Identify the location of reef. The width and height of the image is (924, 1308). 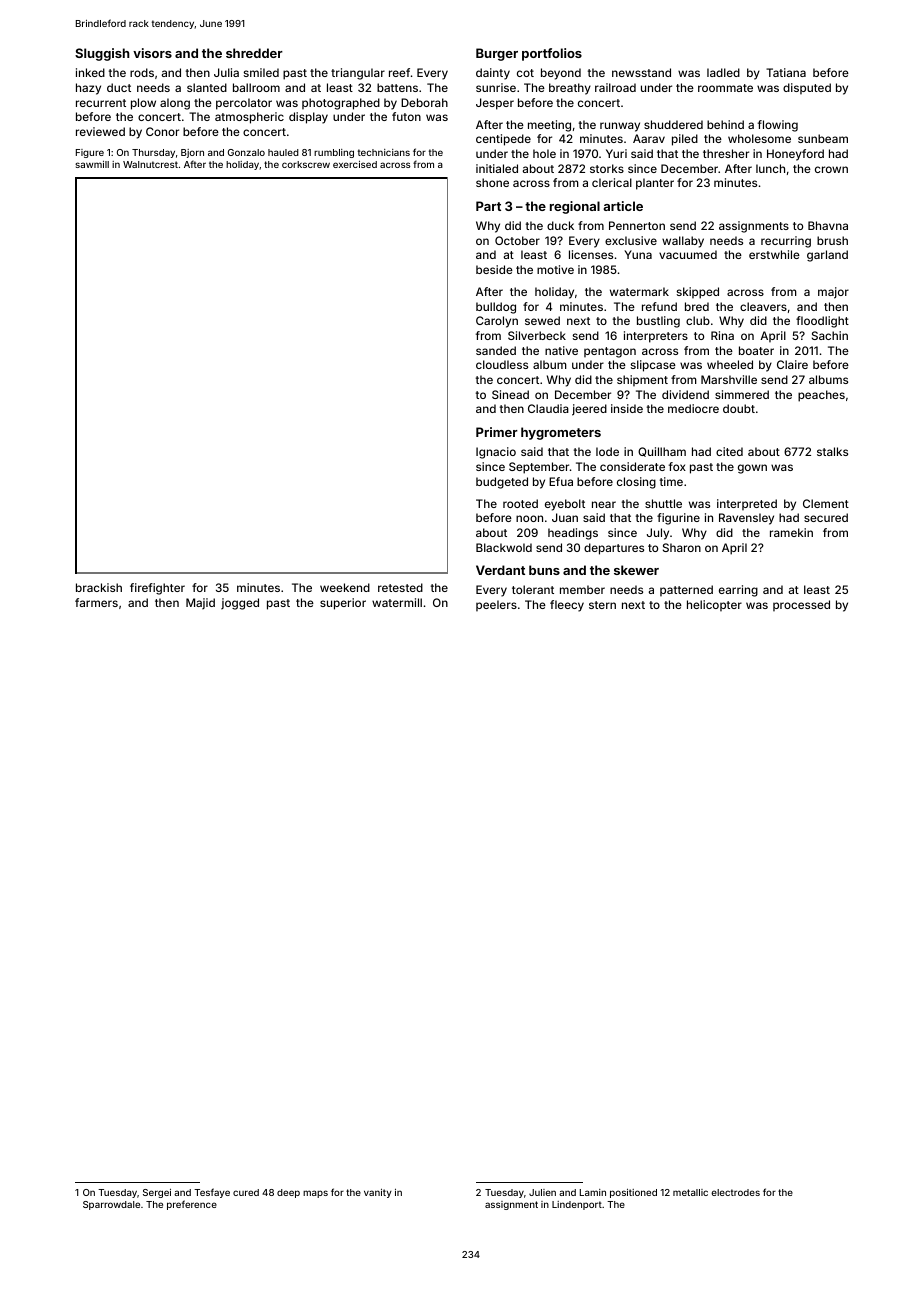
(399, 72).
